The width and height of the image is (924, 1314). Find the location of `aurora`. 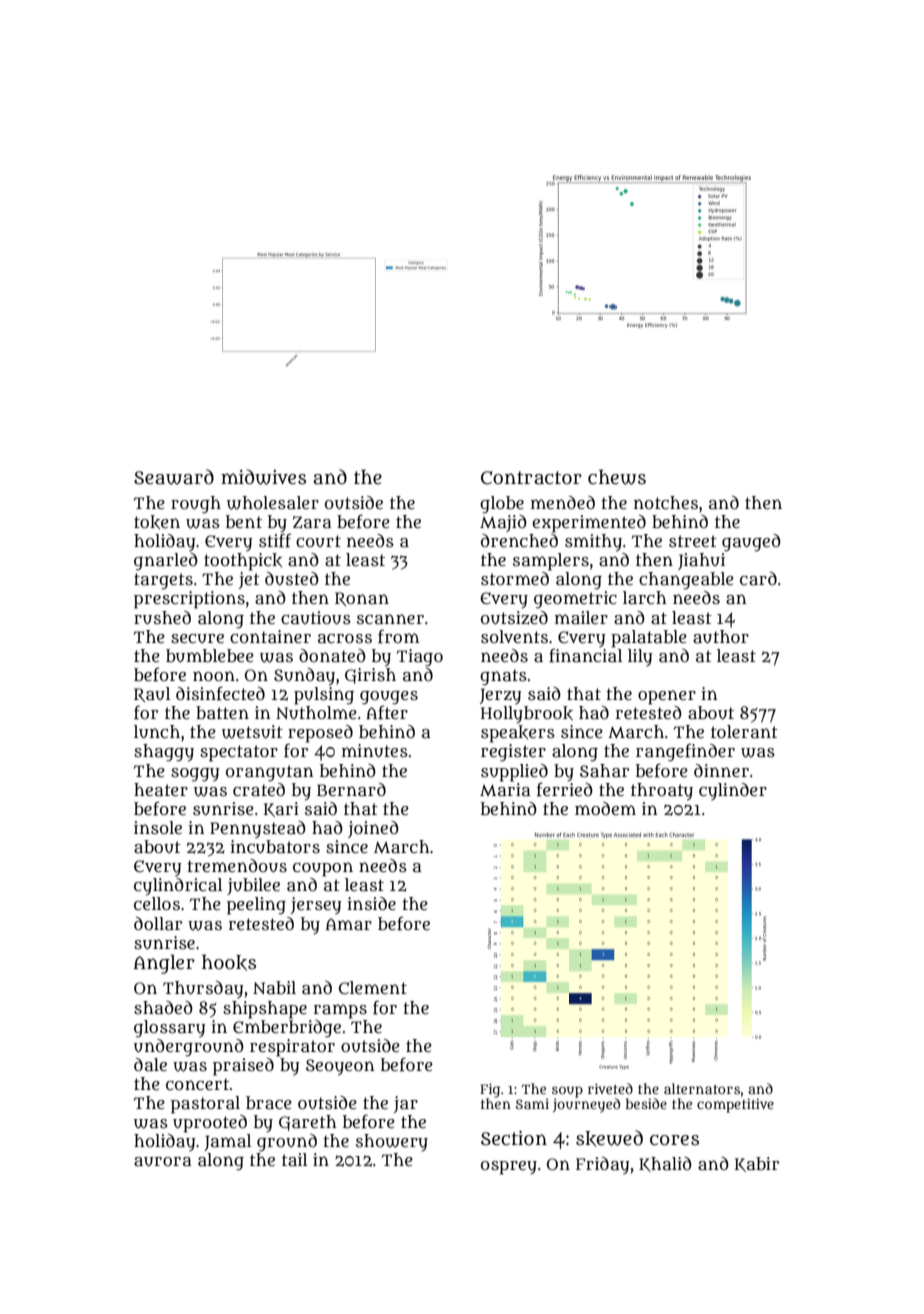

aurora is located at coordinates (163, 1162).
